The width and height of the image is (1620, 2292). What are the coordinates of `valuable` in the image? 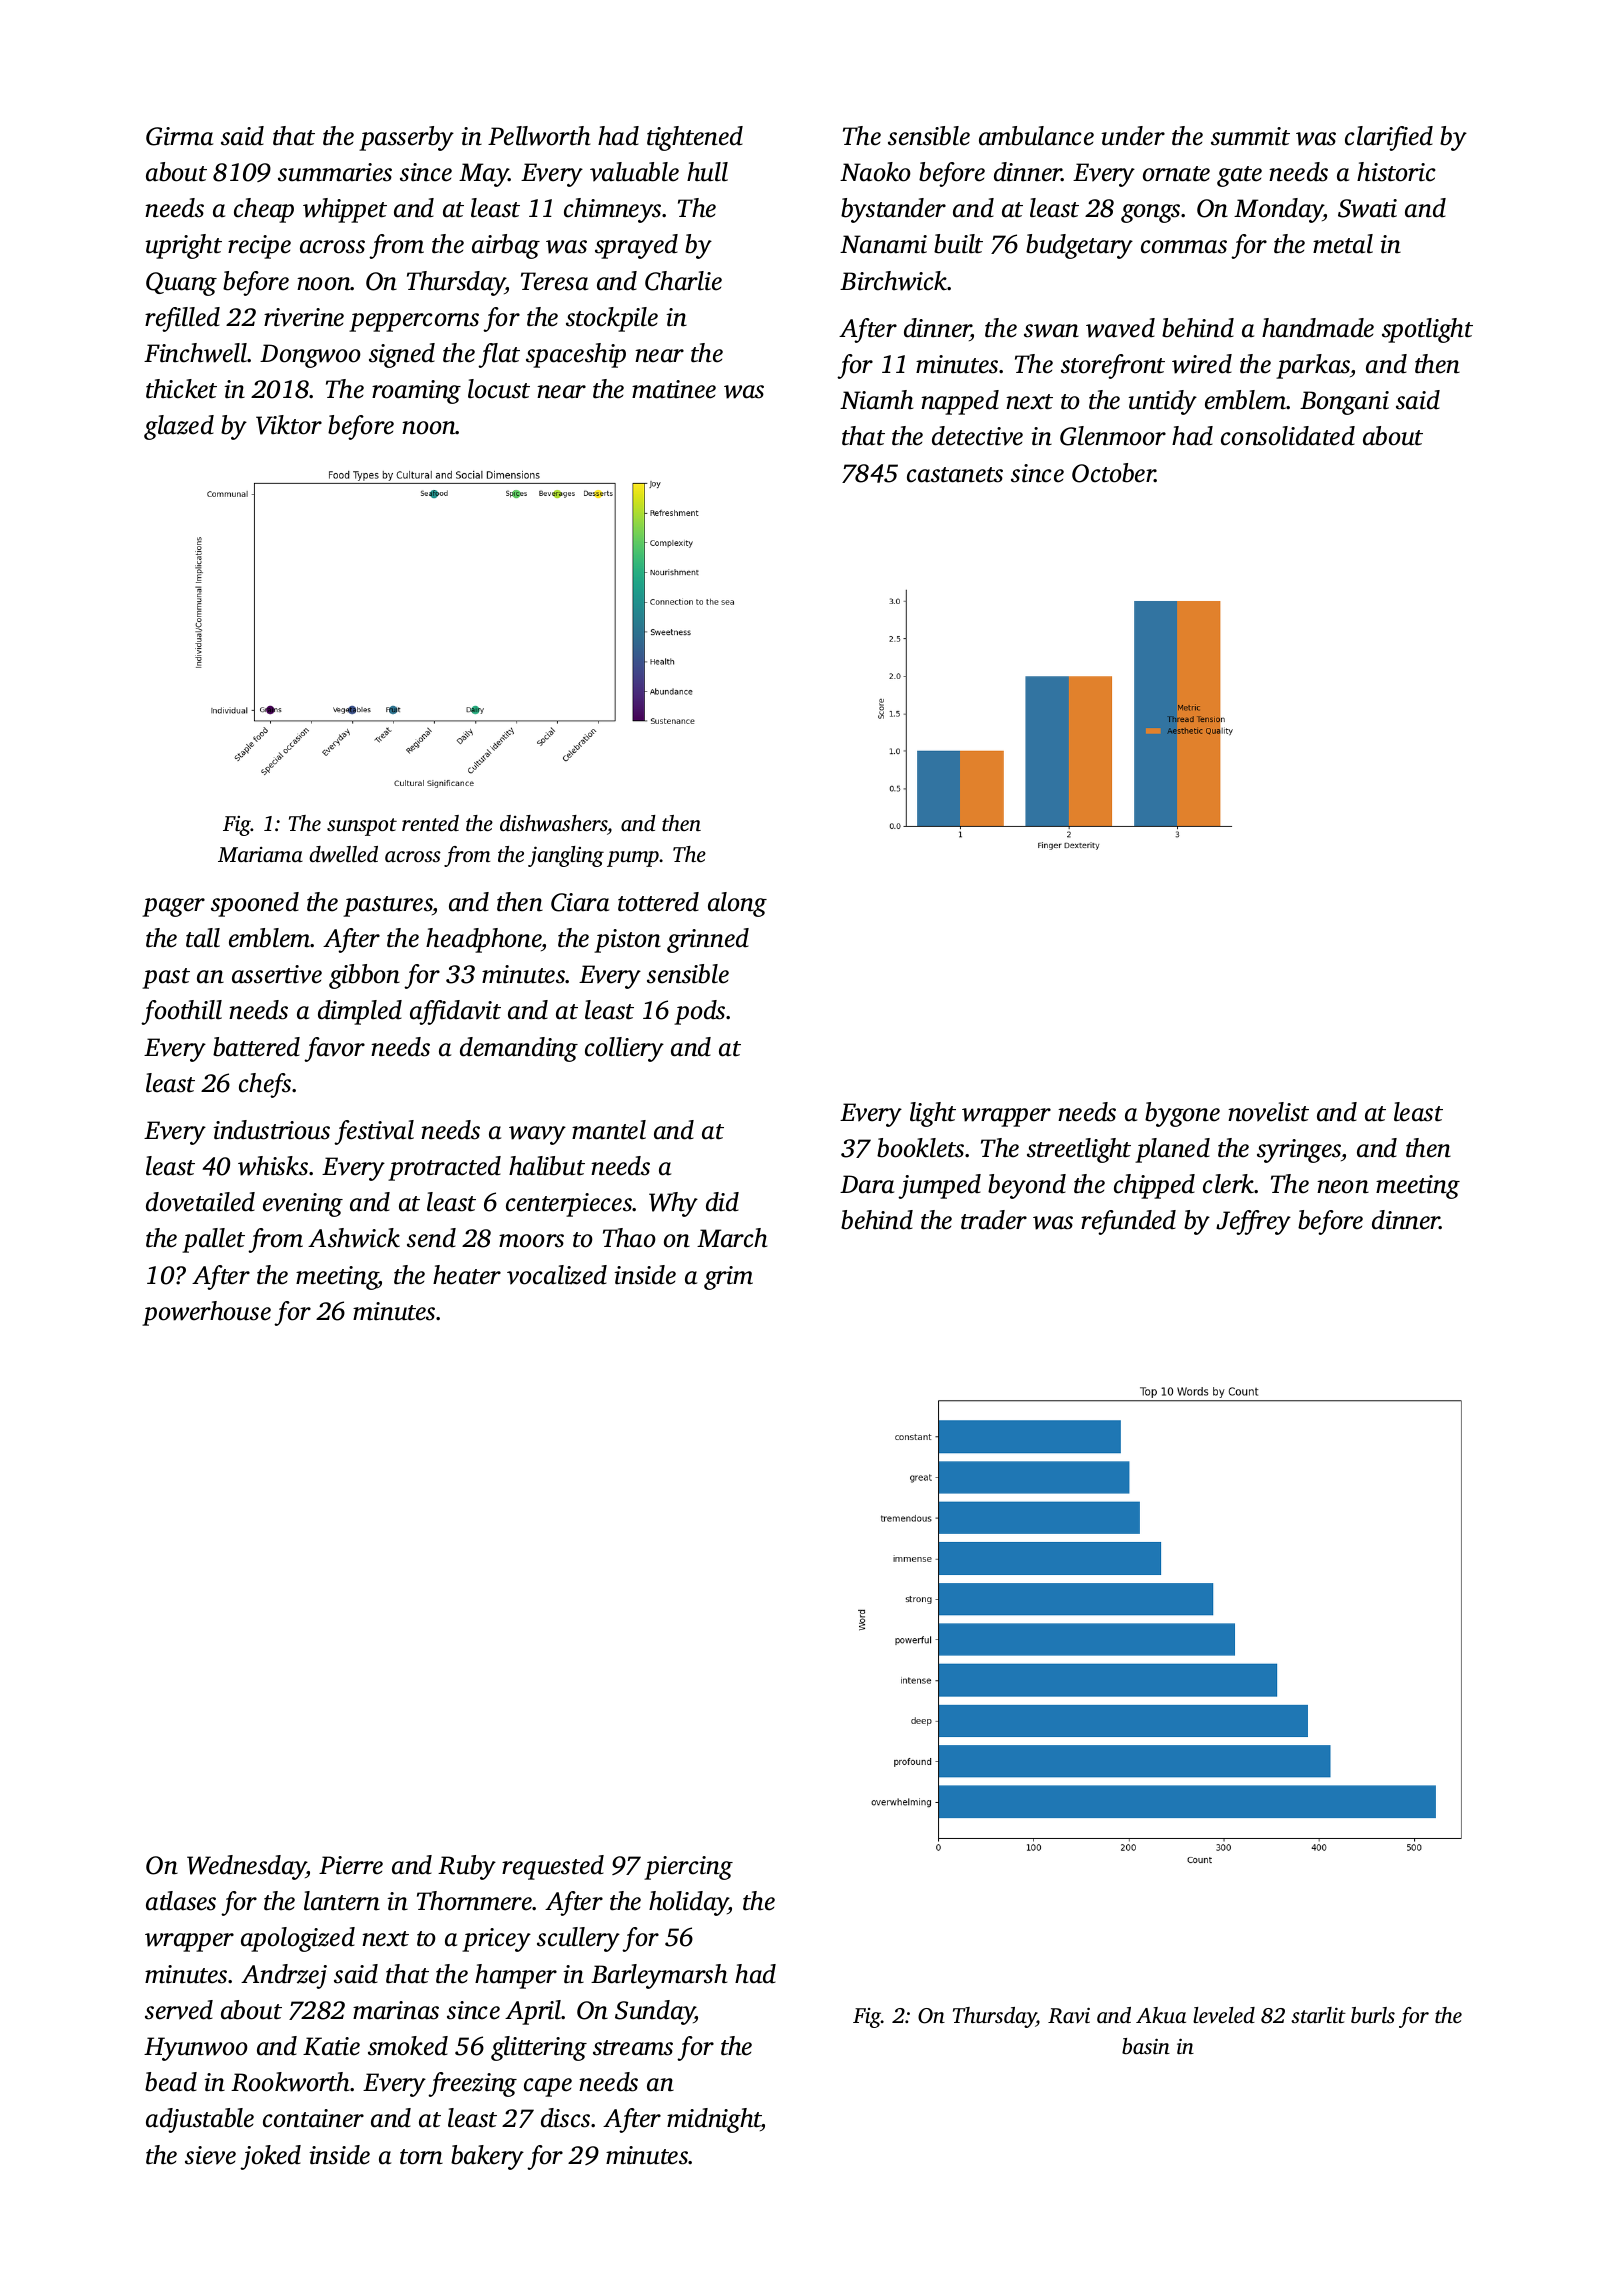 It's located at (634, 172).
